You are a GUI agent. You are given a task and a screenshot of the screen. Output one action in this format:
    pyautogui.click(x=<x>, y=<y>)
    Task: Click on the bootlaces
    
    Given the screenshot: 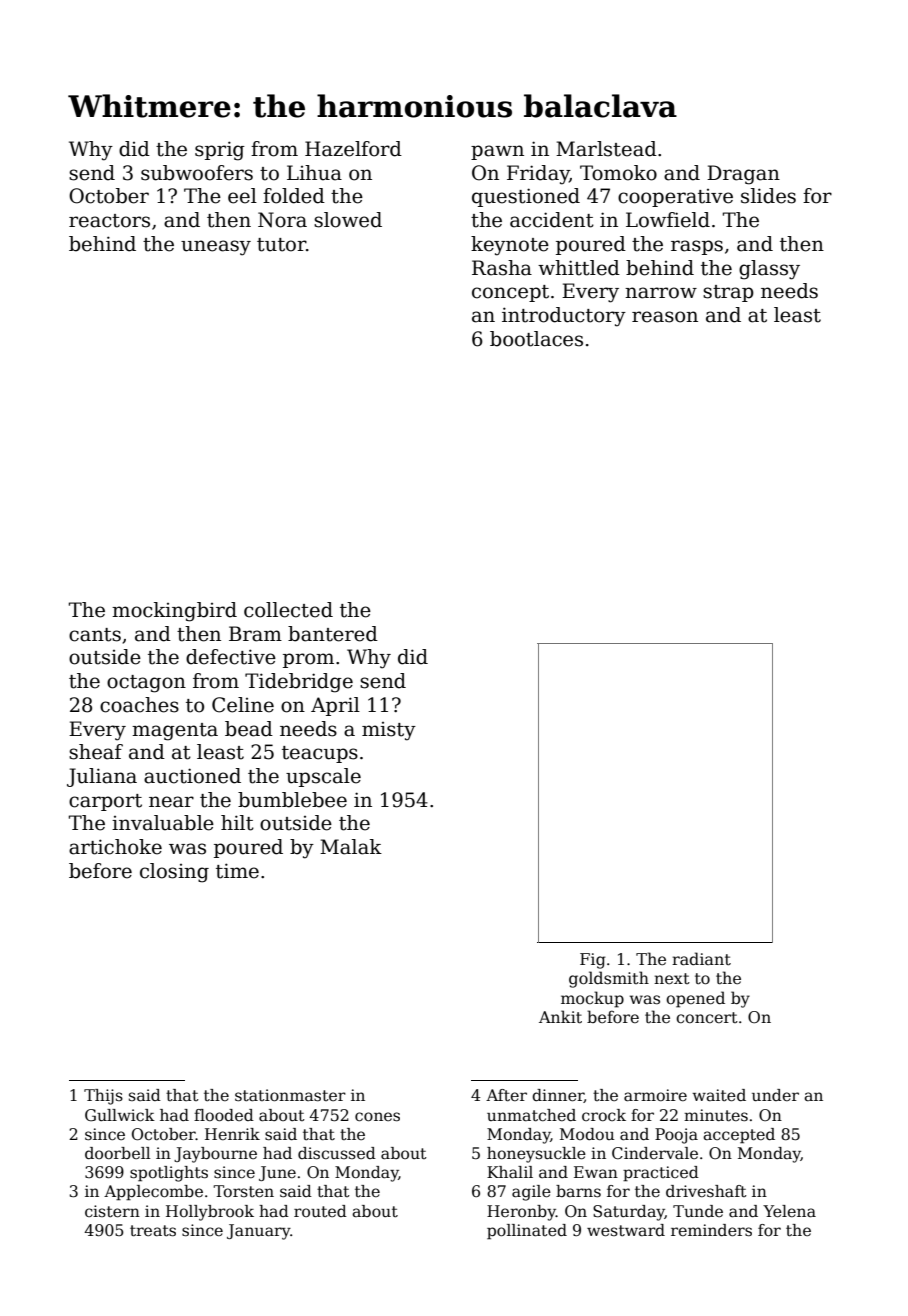 What is the action you would take?
    pyautogui.click(x=536, y=339)
